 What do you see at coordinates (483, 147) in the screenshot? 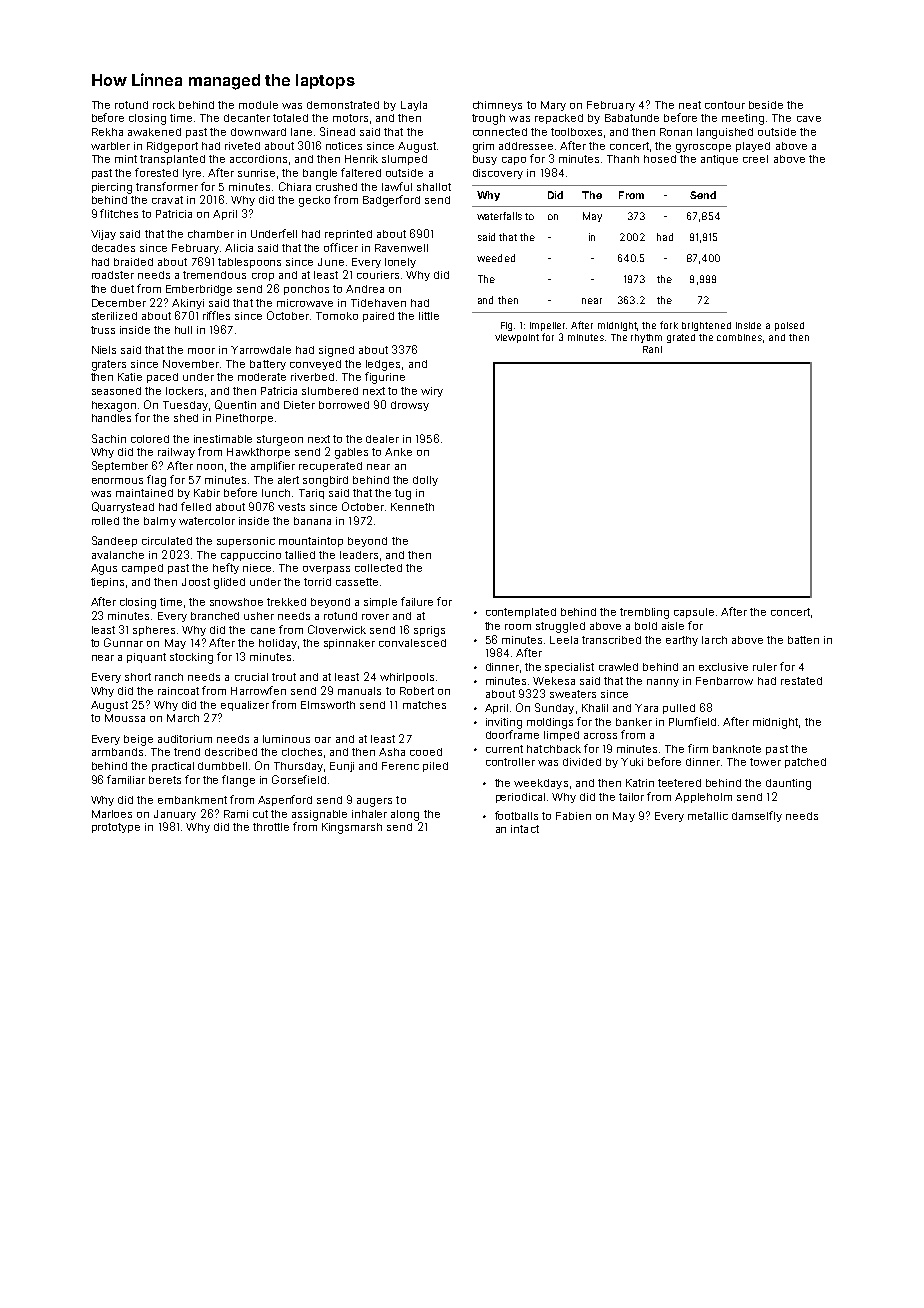
I see `grim` at bounding box center [483, 147].
